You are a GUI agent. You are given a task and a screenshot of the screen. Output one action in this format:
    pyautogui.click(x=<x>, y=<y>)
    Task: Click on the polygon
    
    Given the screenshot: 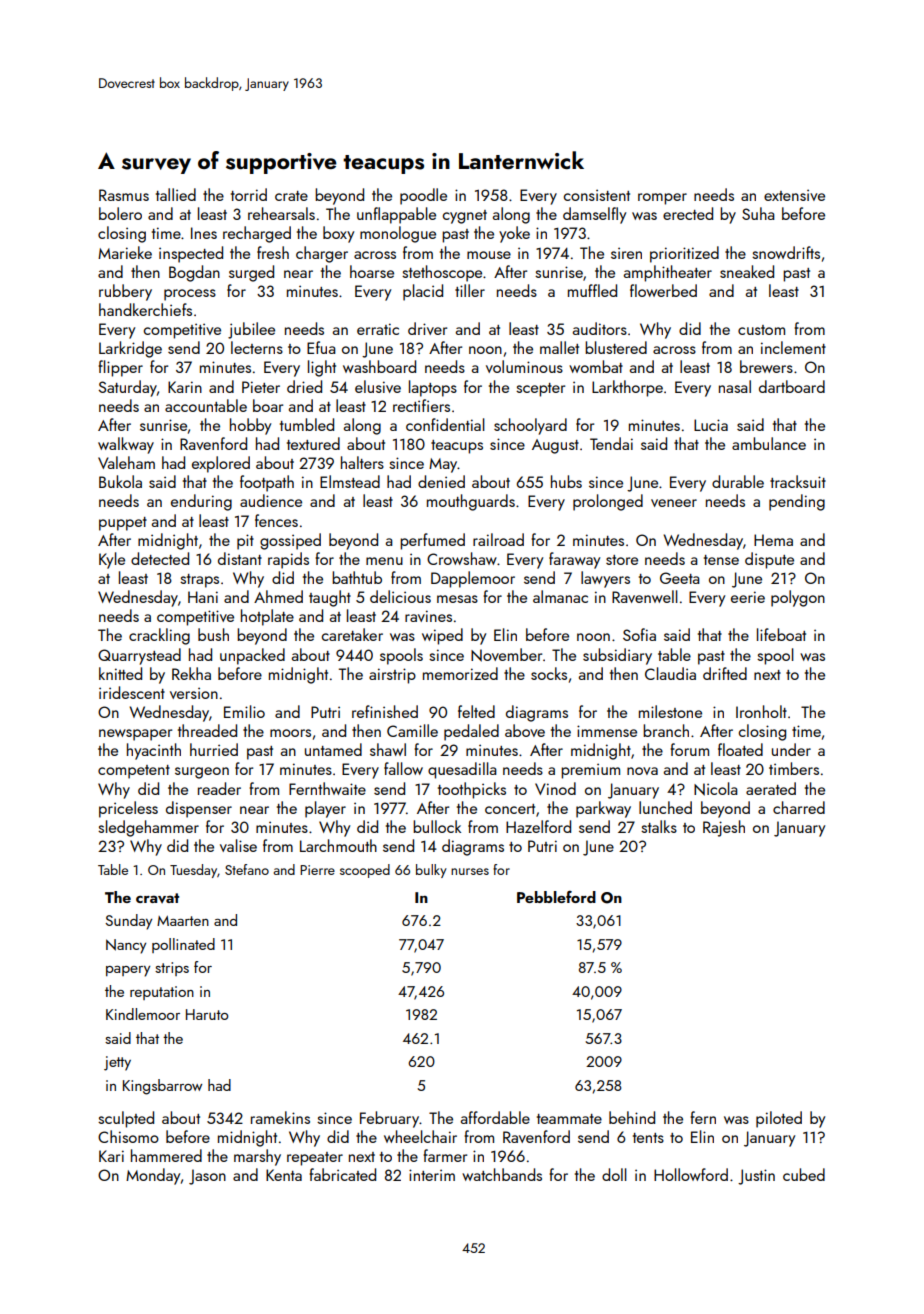 What is the action you would take?
    pyautogui.click(x=798, y=598)
